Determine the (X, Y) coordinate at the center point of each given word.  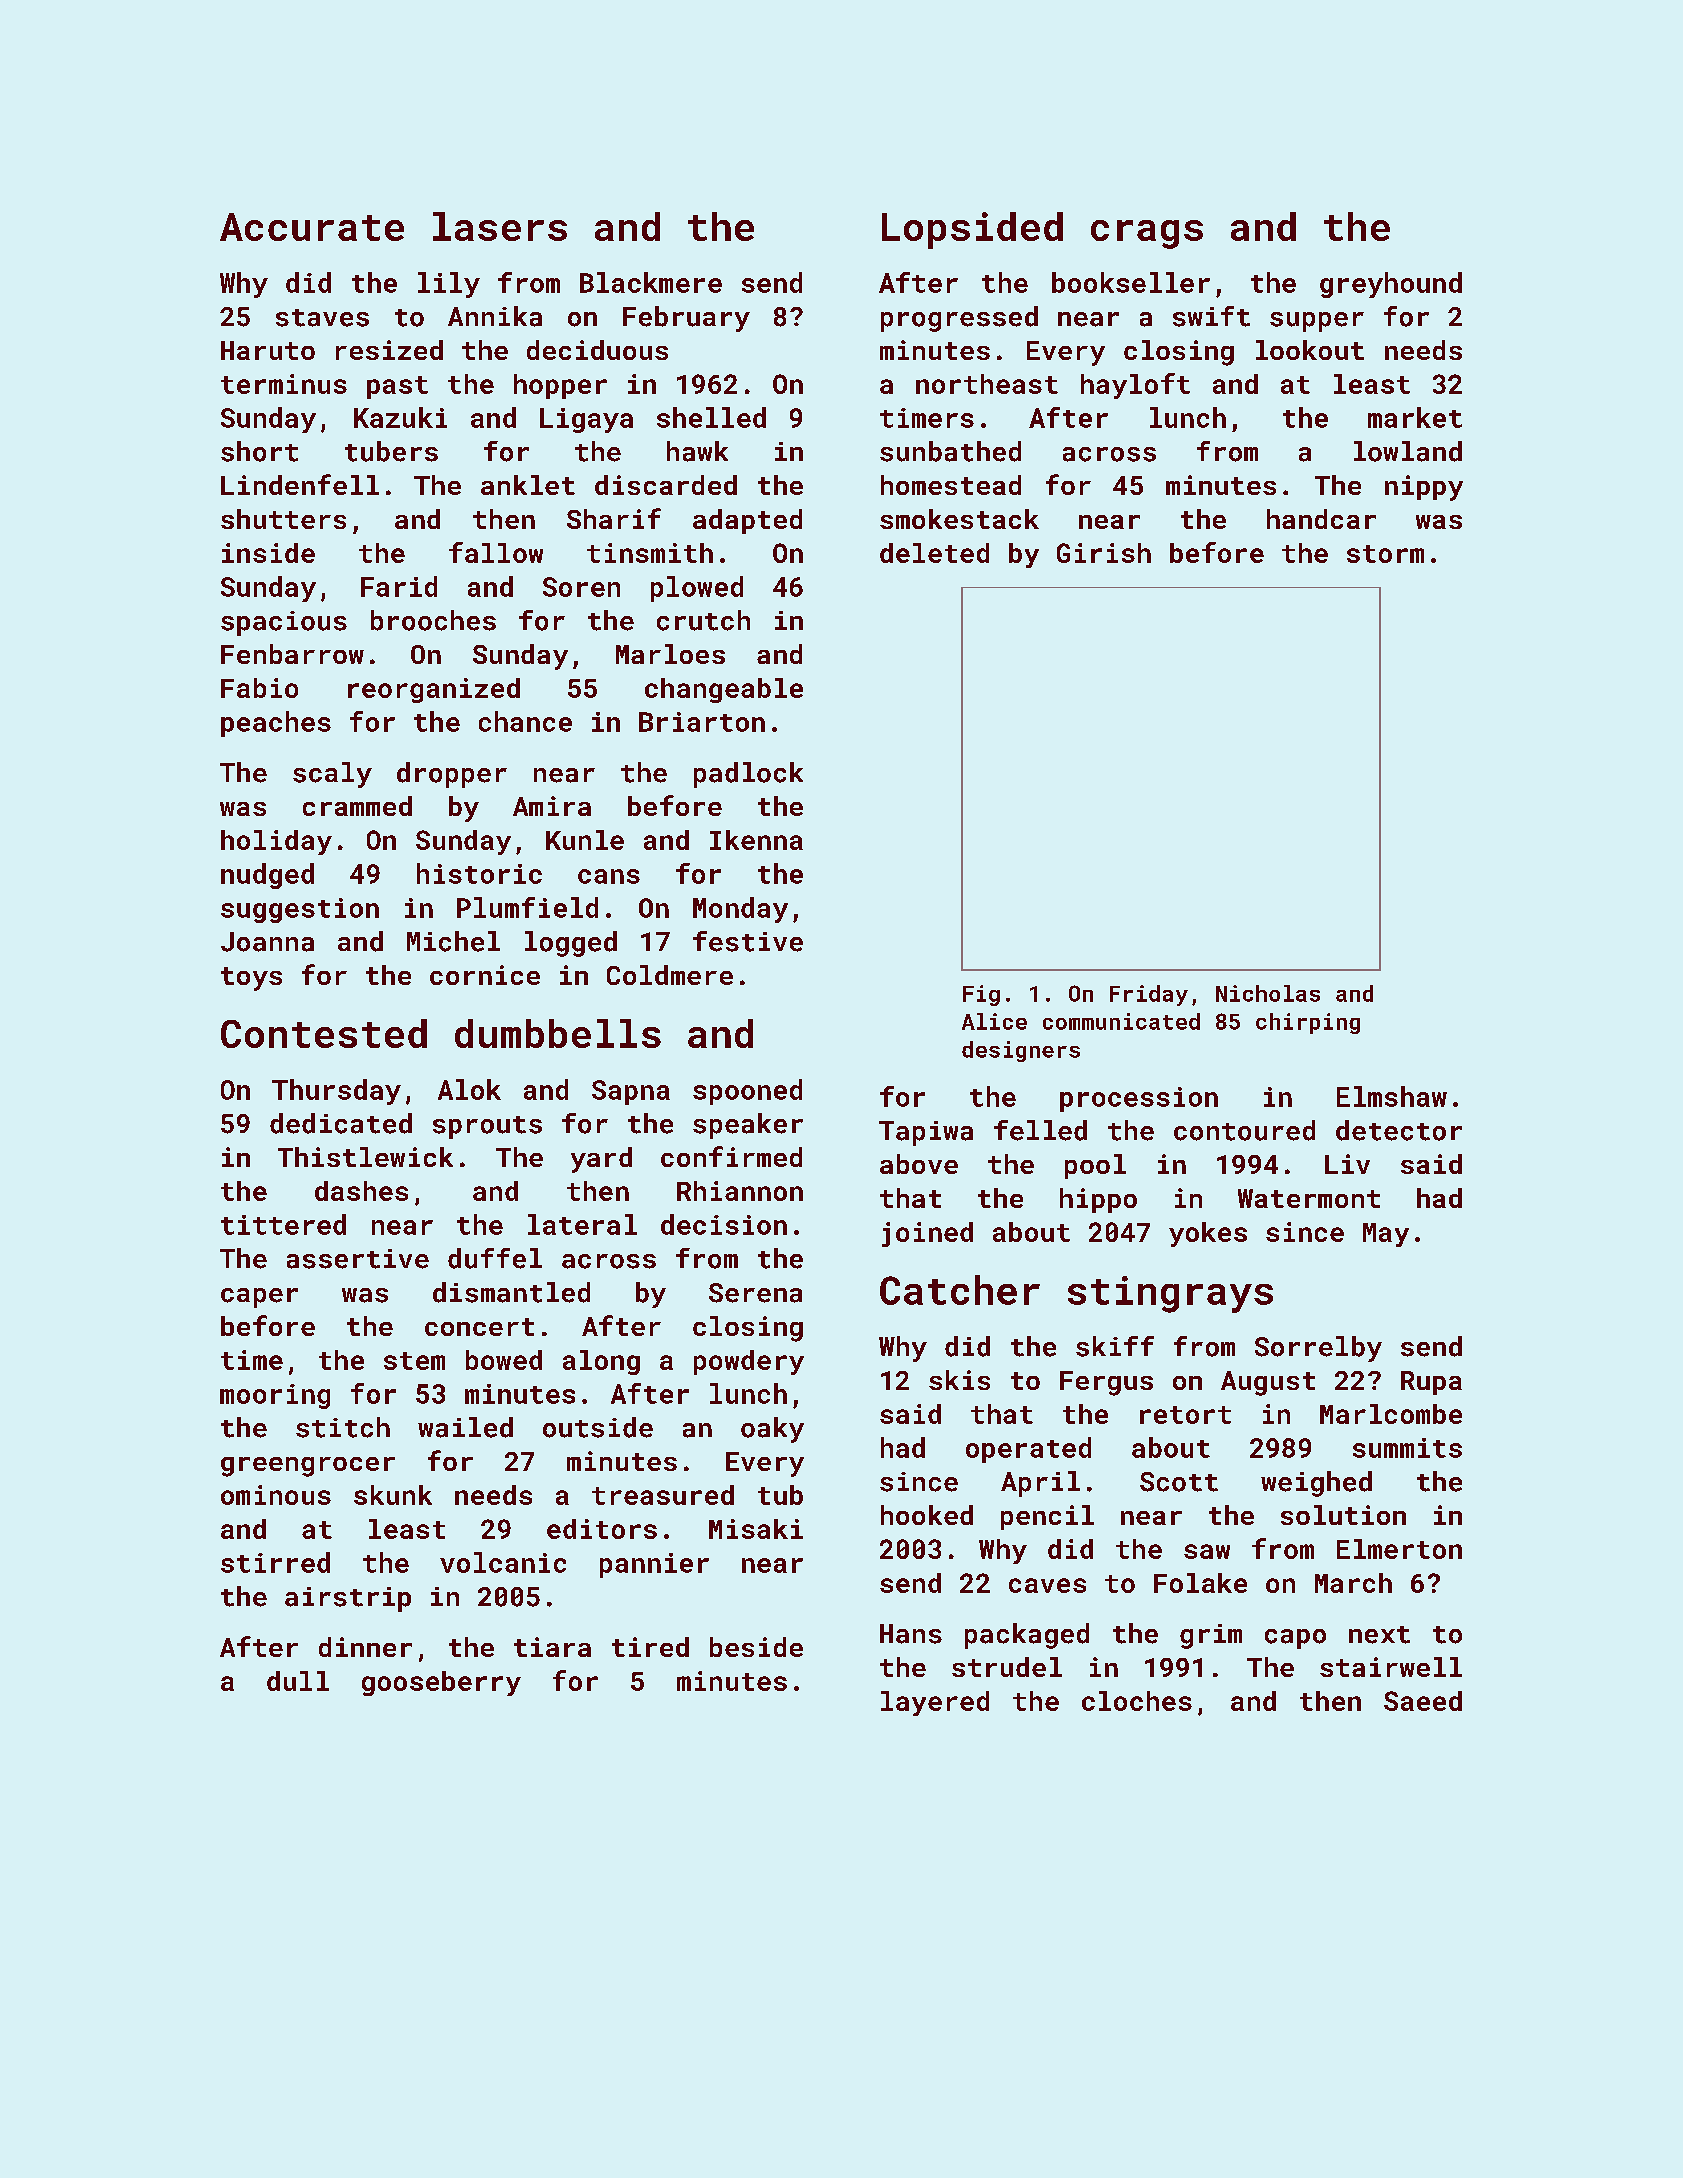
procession (1139, 1099)
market (1415, 417)
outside (598, 1427)
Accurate (312, 227)
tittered (283, 1224)
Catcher (960, 1290)
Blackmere (651, 282)
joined (927, 1234)
